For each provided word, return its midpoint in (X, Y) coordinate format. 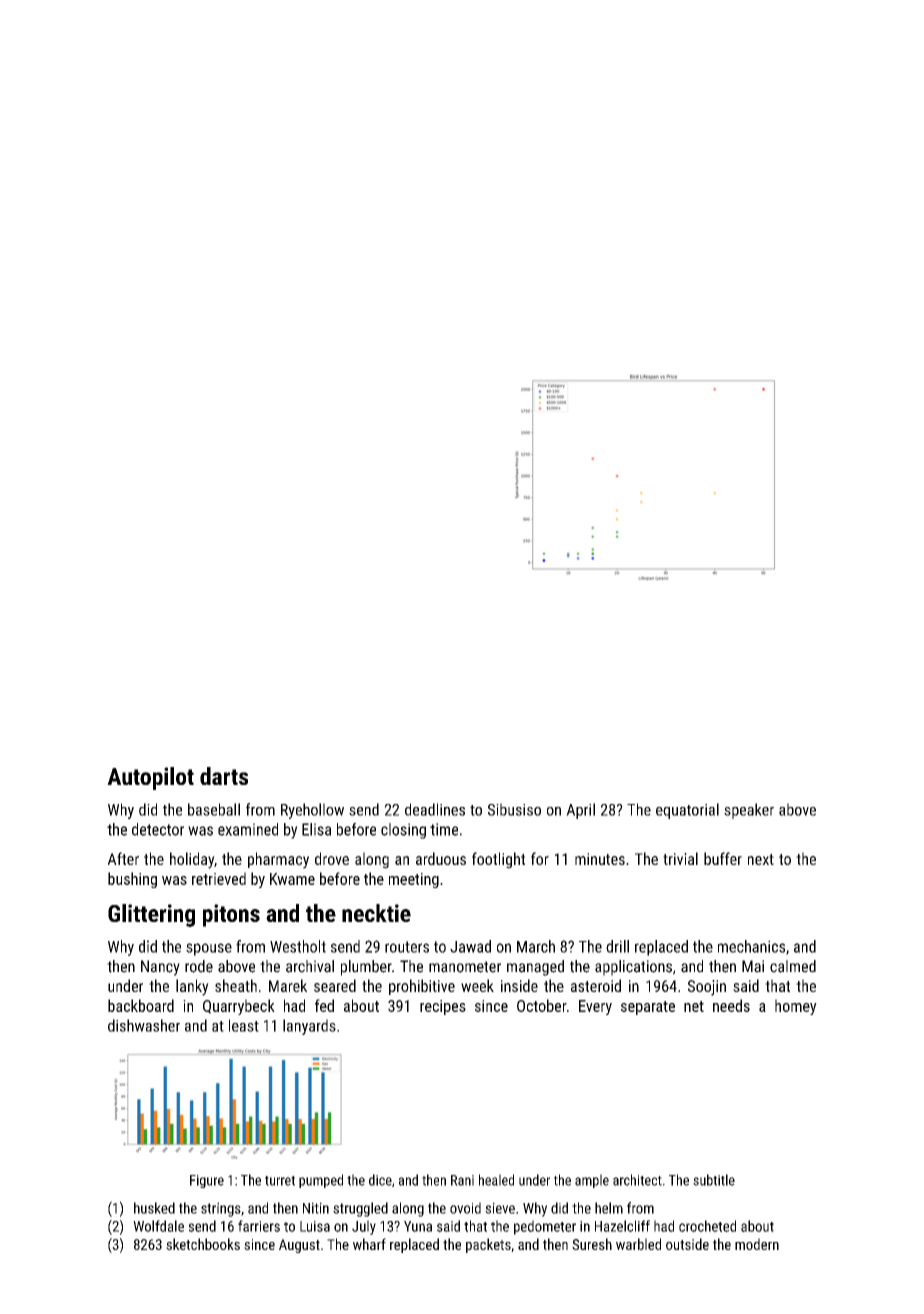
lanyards (309, 1027)
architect (637, 1180)
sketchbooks (203, 1244)
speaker (749, 811)
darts (224, 776)
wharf (369, 1244)
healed (496, 1180)
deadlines (435, 809)
